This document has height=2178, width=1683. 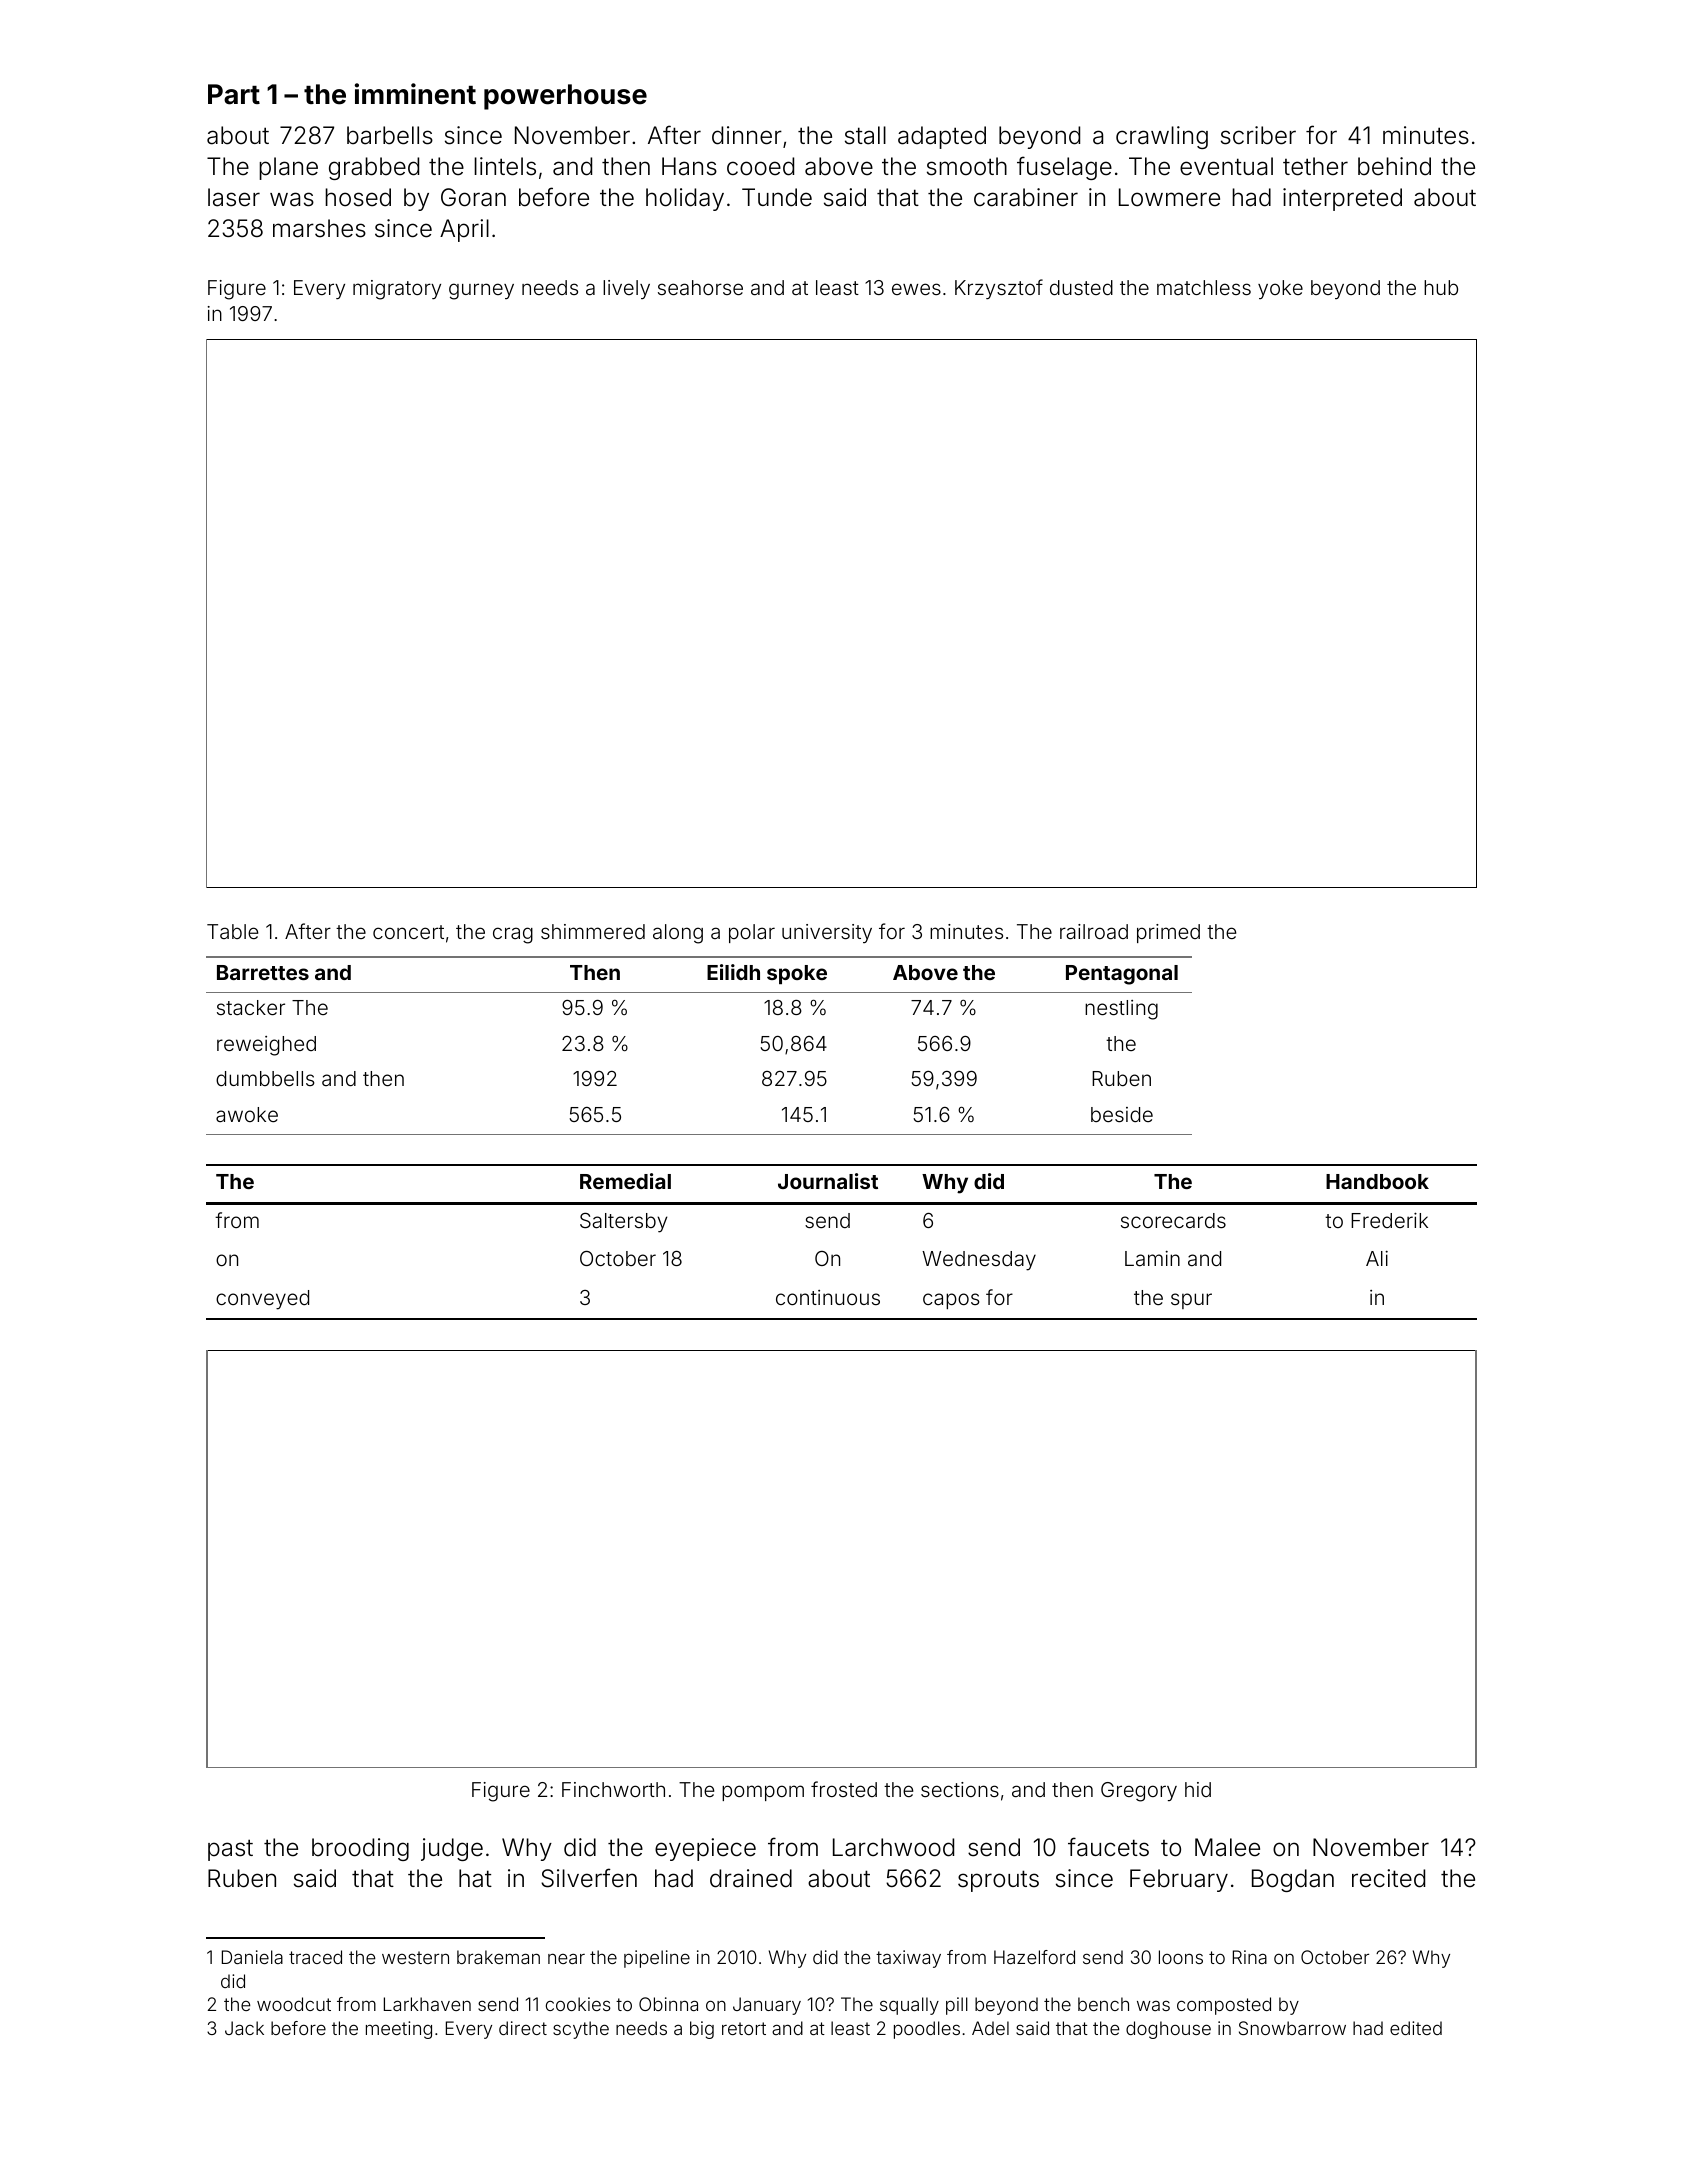 I want to click on hub, so click(x=1441, y=287).
